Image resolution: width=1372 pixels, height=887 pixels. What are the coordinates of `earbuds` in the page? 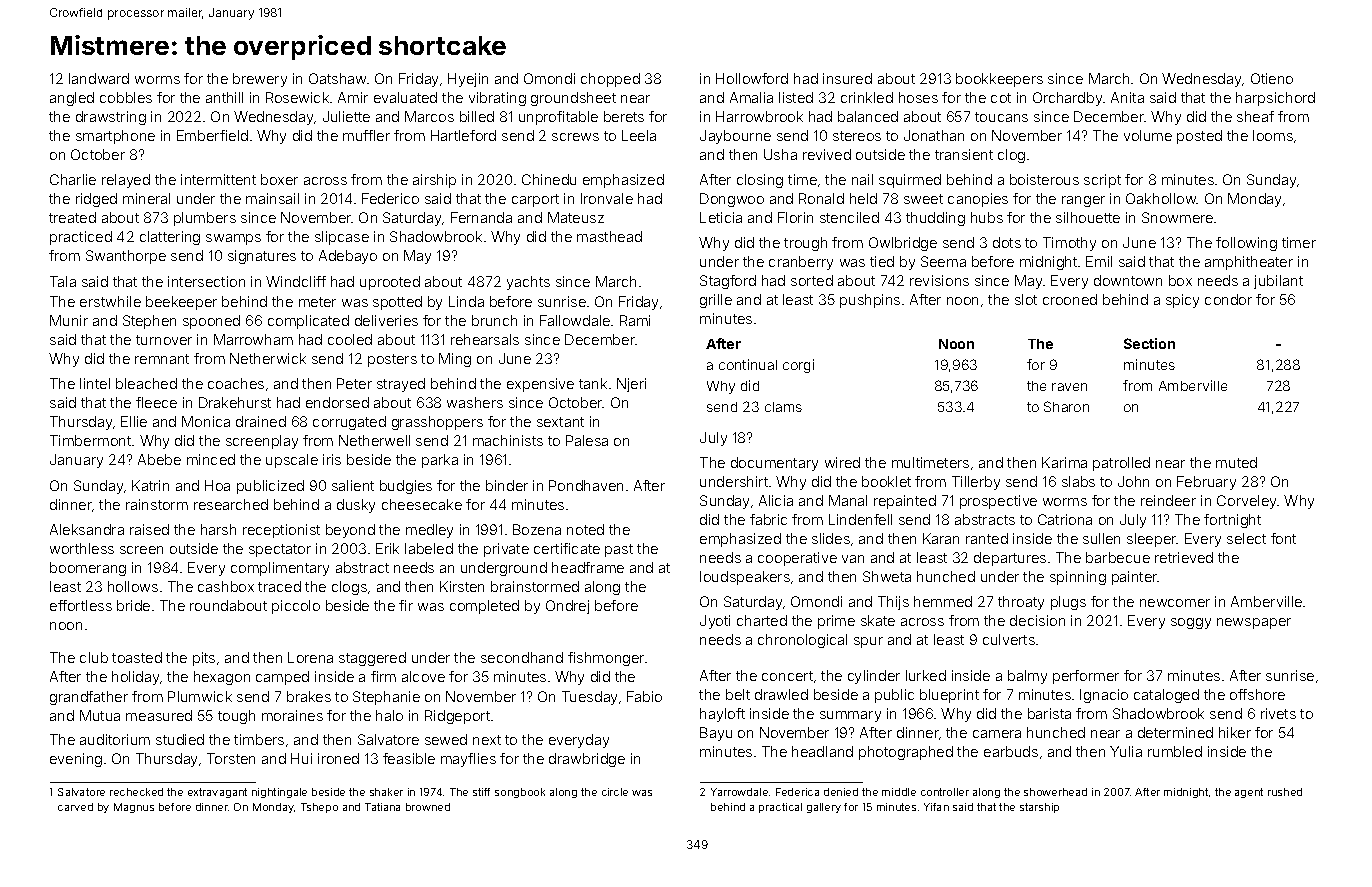 It's located at (1011, 751).
